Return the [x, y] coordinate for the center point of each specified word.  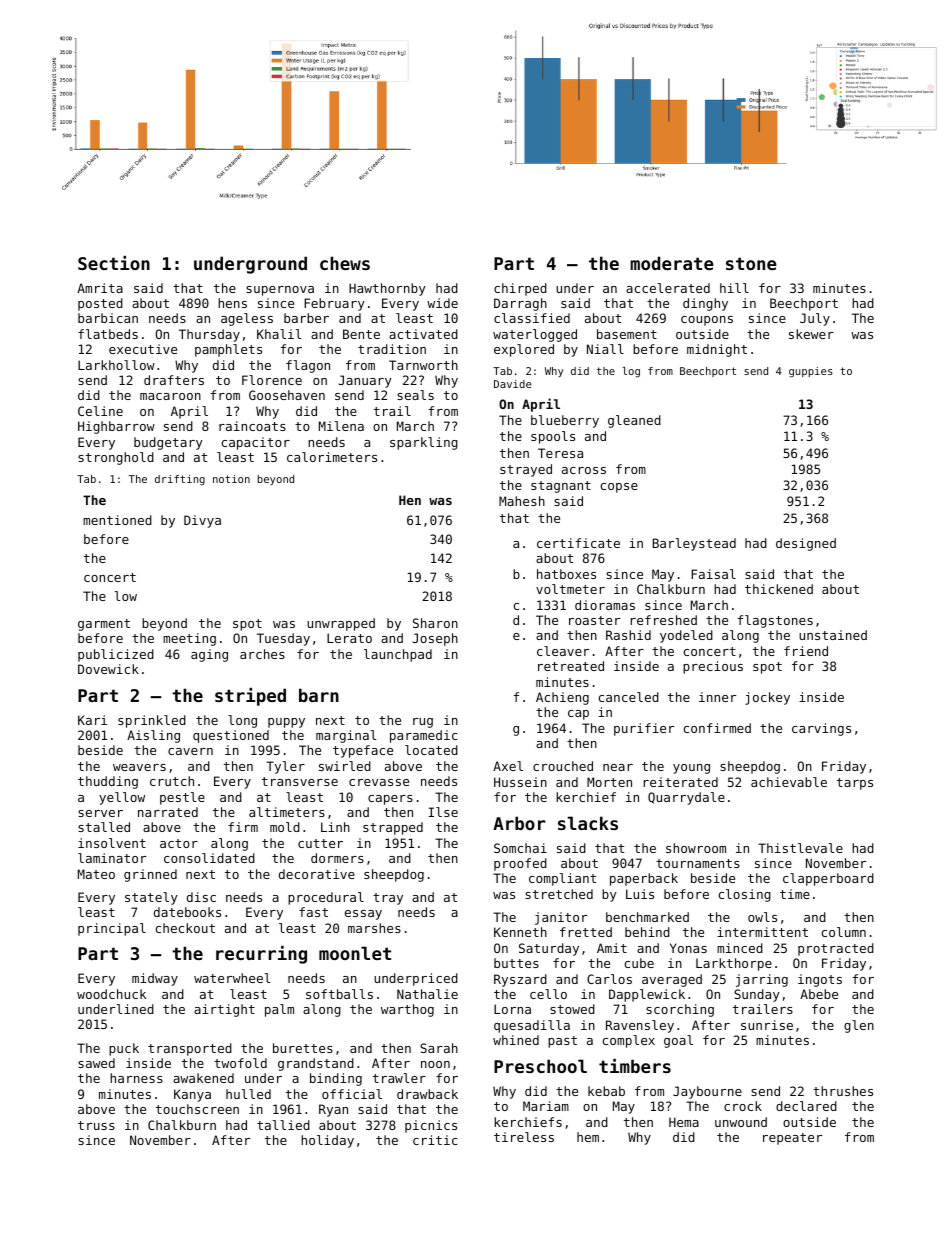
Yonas [688, 948]
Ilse [443, 812]
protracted [836, 949]
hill [734, 288]
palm [279, 1010]
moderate [672, 263]
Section [114, 263]
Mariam [546, 1106]
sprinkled [152, 721]
